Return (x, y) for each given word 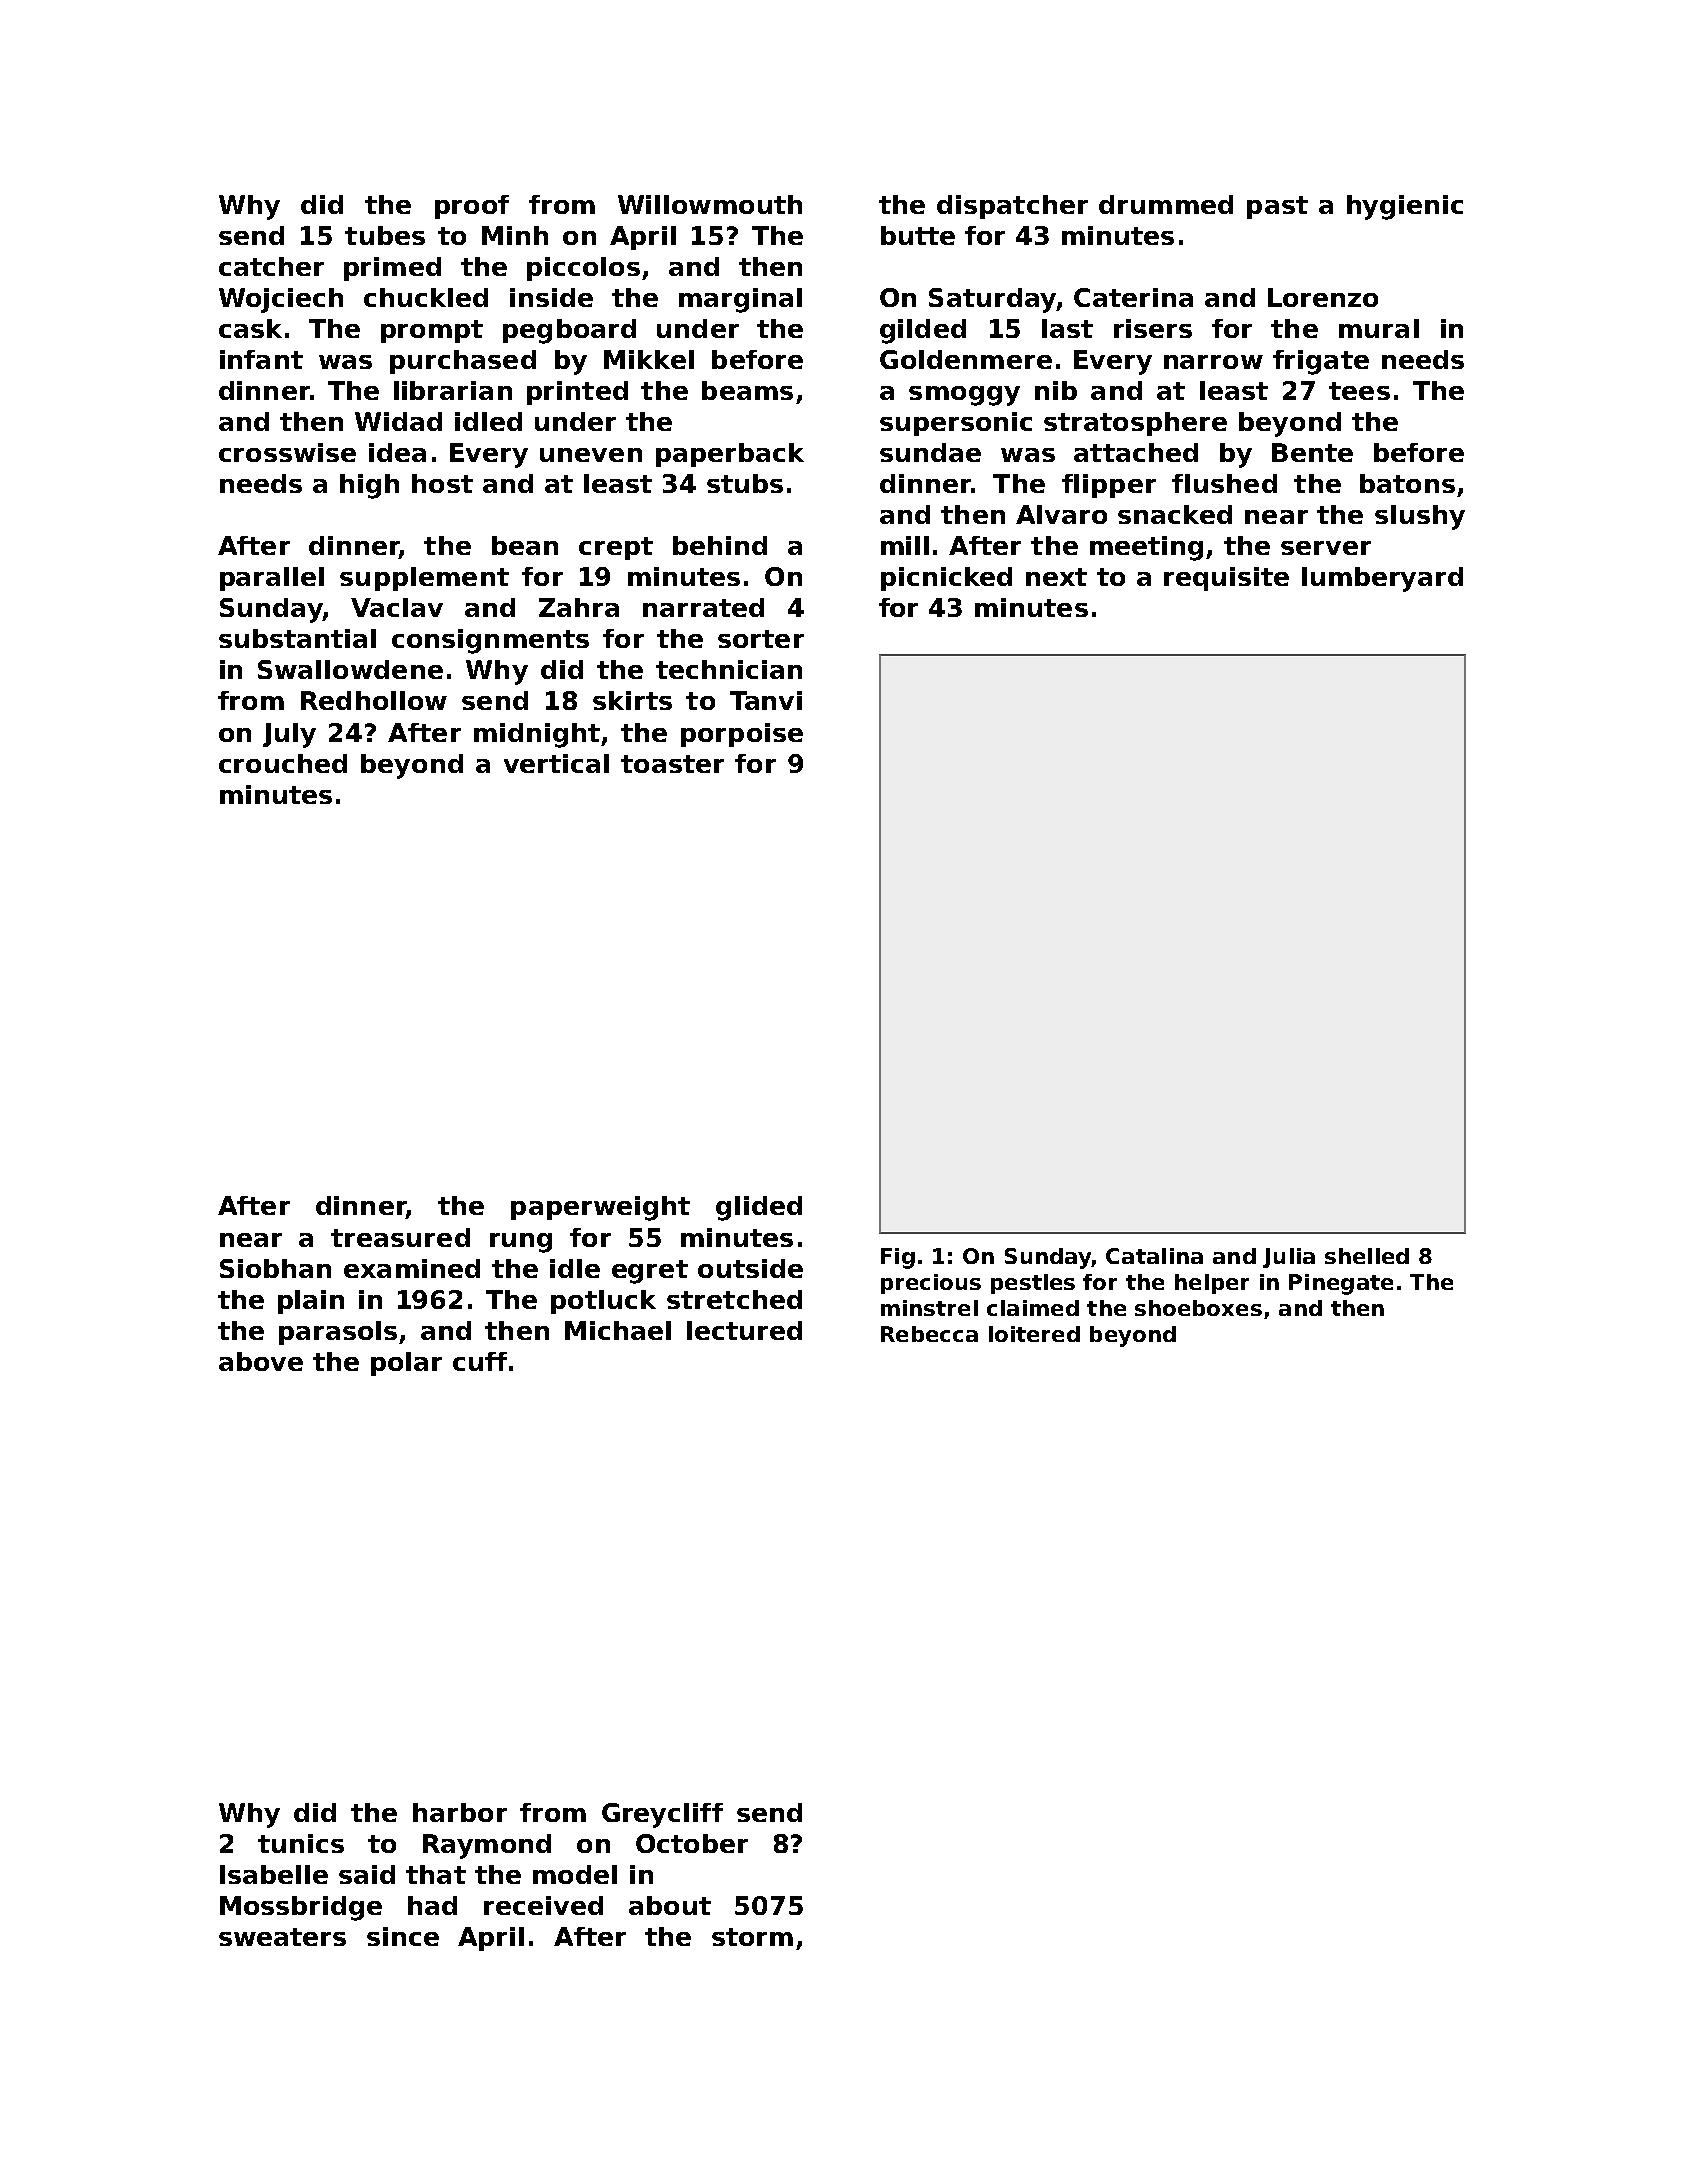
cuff (480, 1361)
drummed (1166, 204)
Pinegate (1341, 1284)
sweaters (282, 1937)
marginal (740, 300)
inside (551, 297)
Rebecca (929, 1334)
